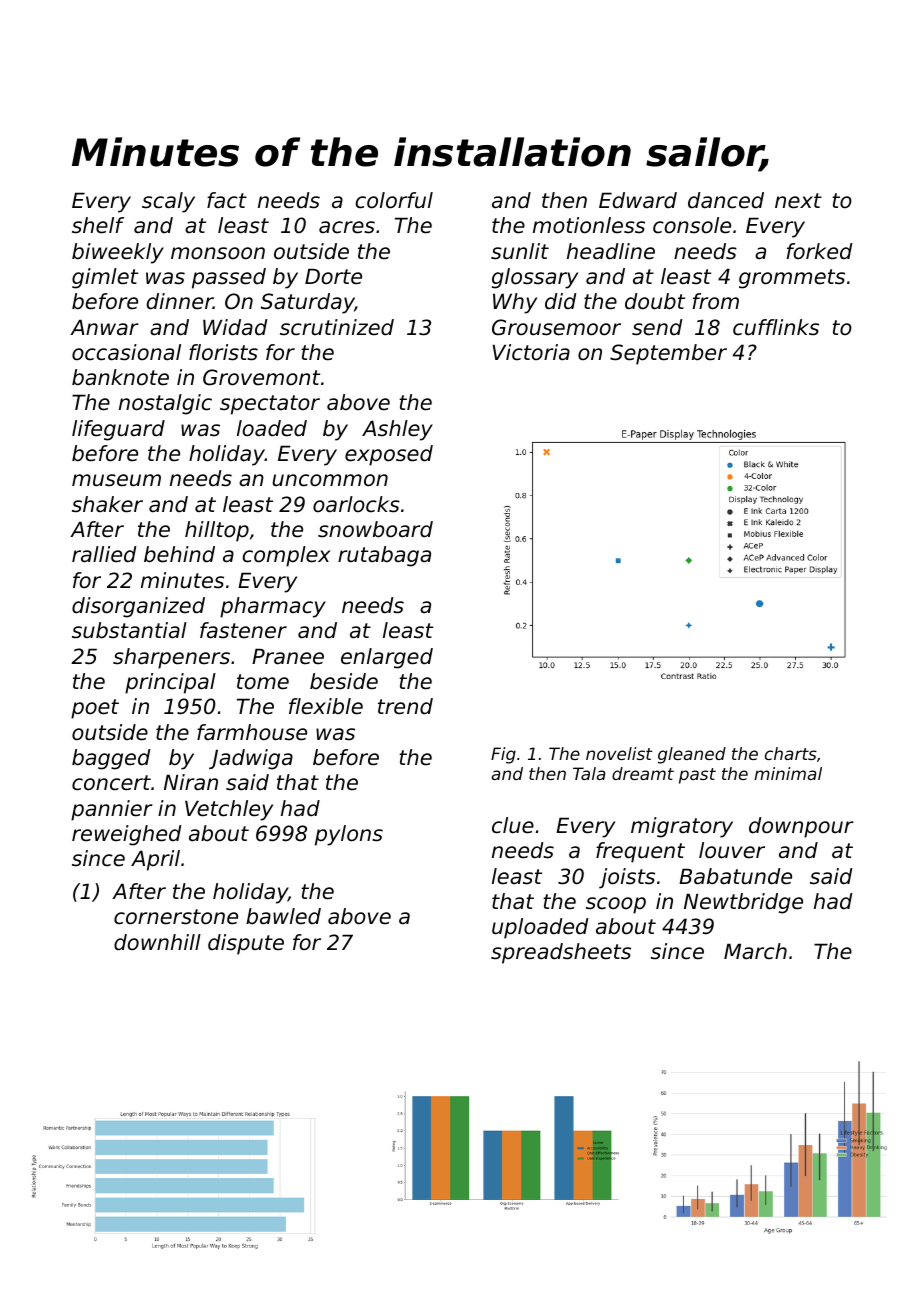  Describe the element at coordinates (252, 732) in the screenshot. I see `farmhouse` at that location.
